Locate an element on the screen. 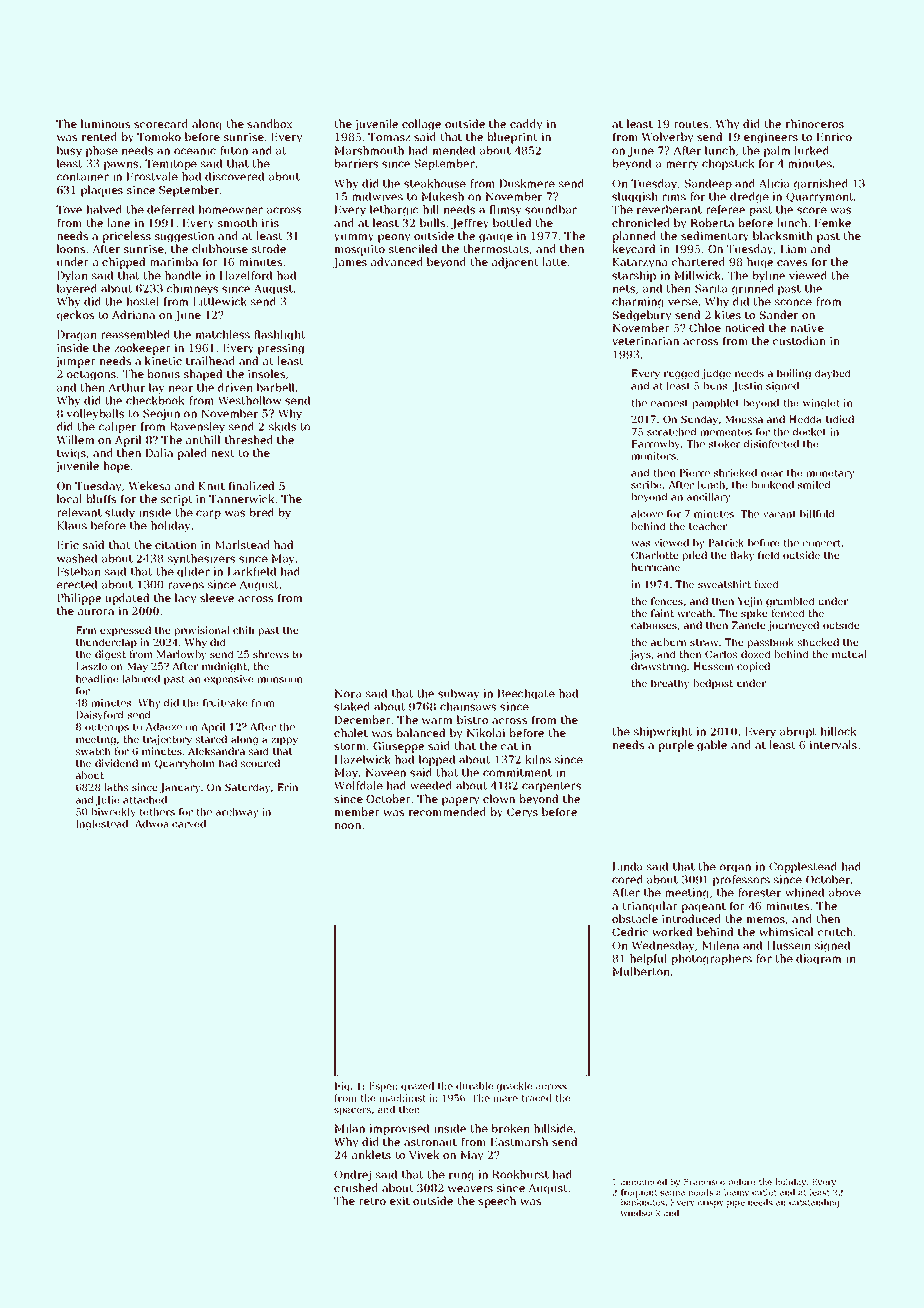 This screenshot has height=1308, width=924. carved is located at coordinates (189, 824).
